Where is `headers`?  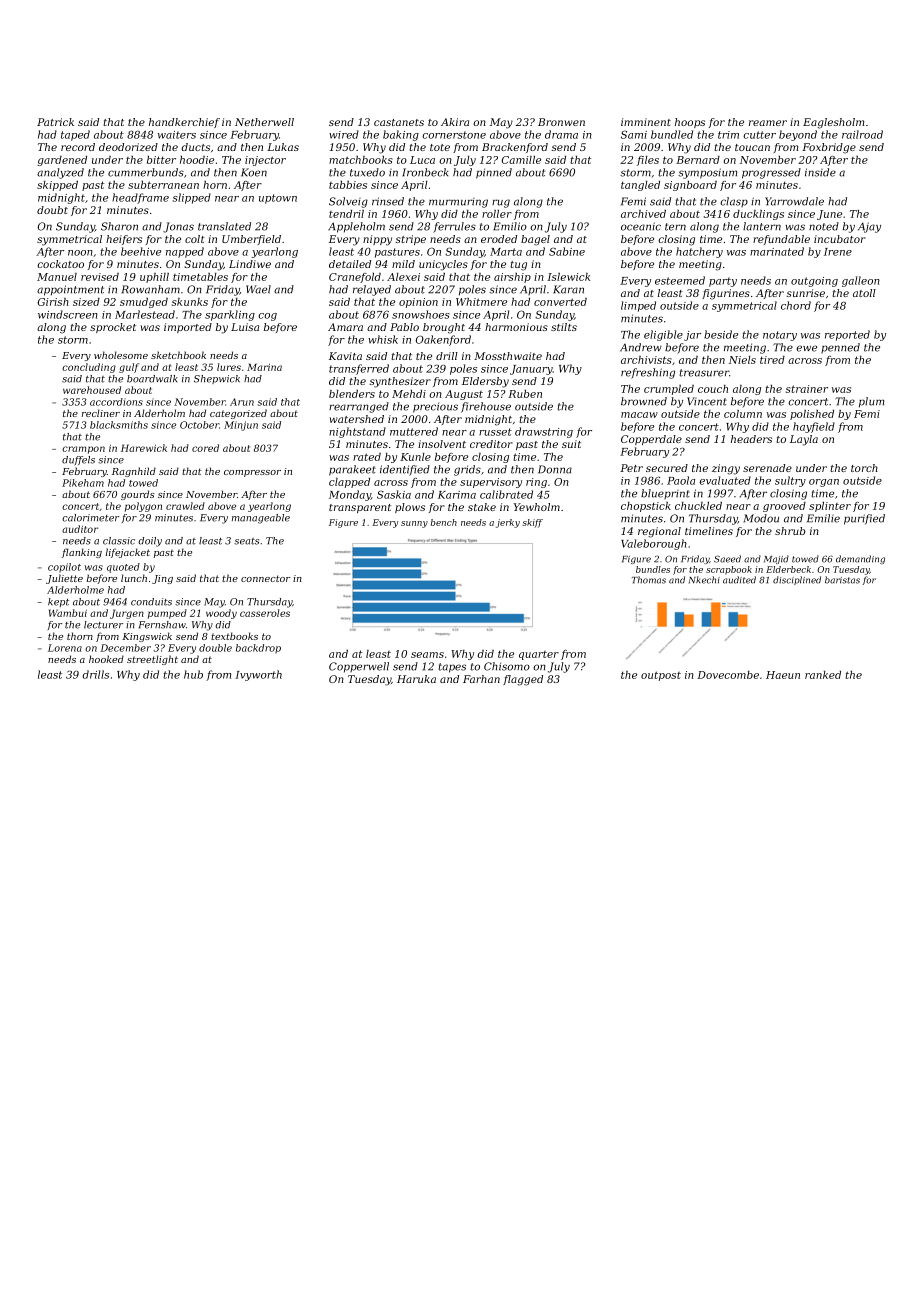 headers is located at coordinates (751, 439).
